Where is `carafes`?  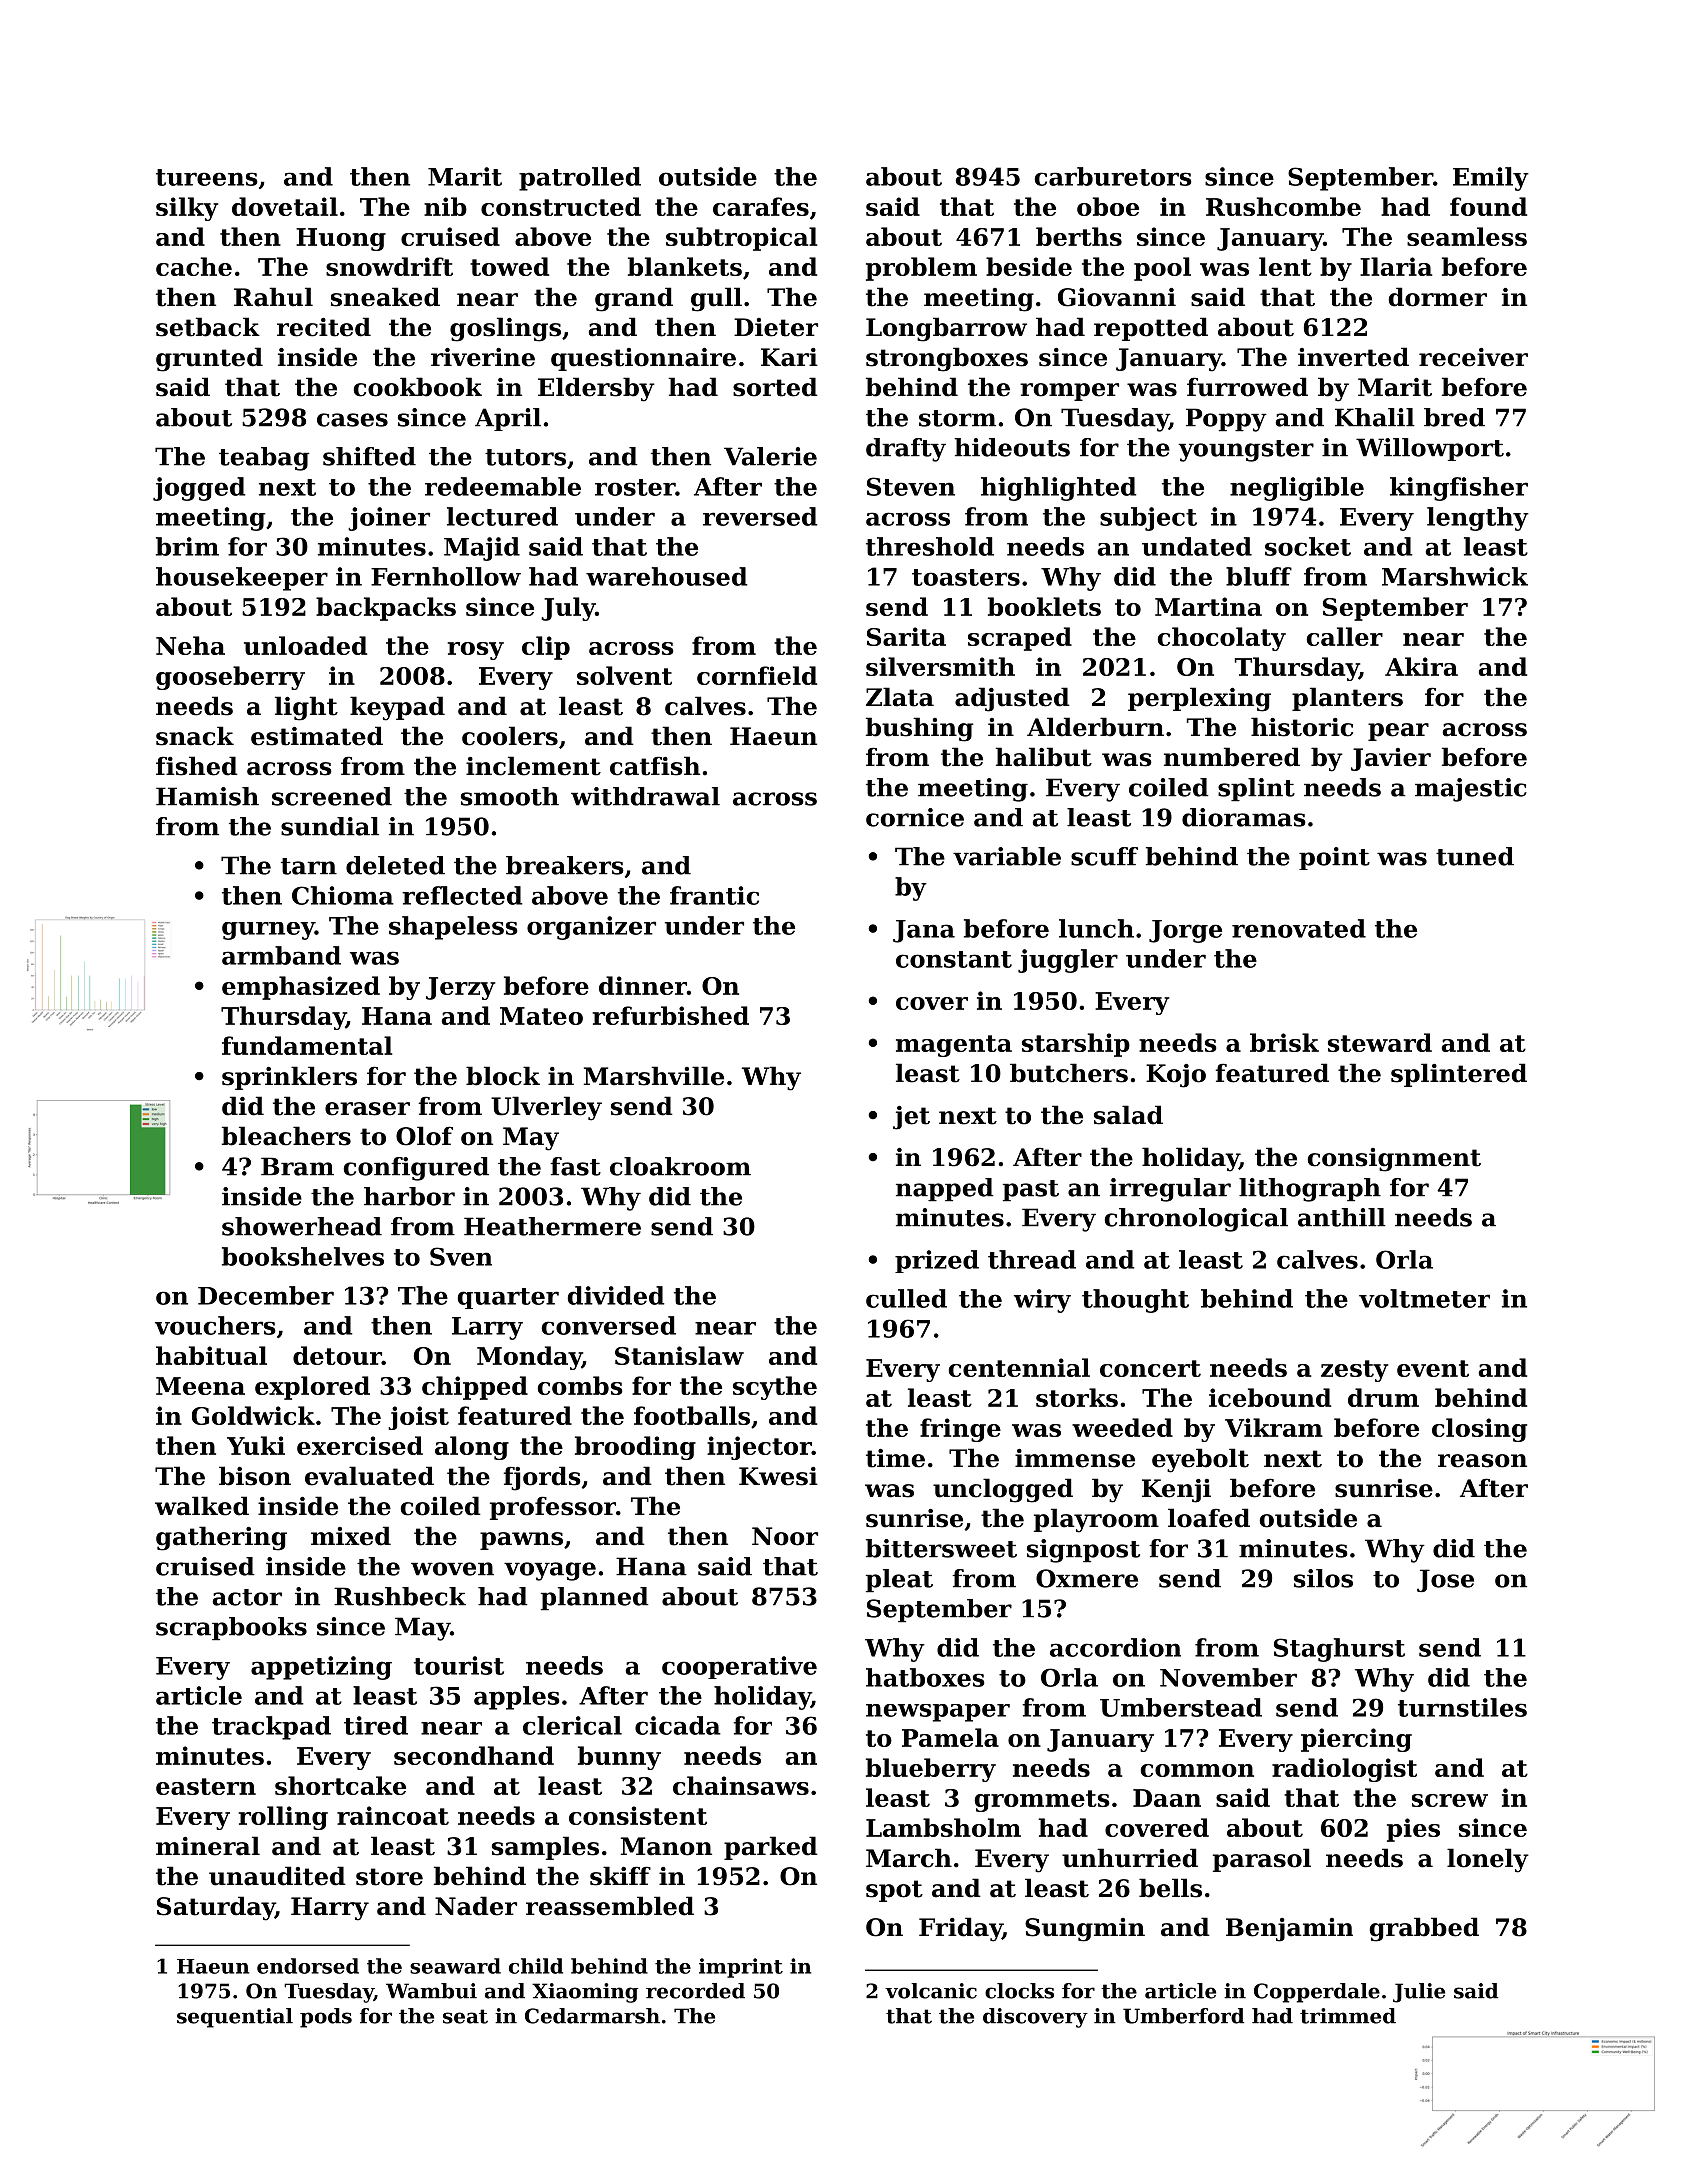 carafes is located at coordinates (761, 206).
